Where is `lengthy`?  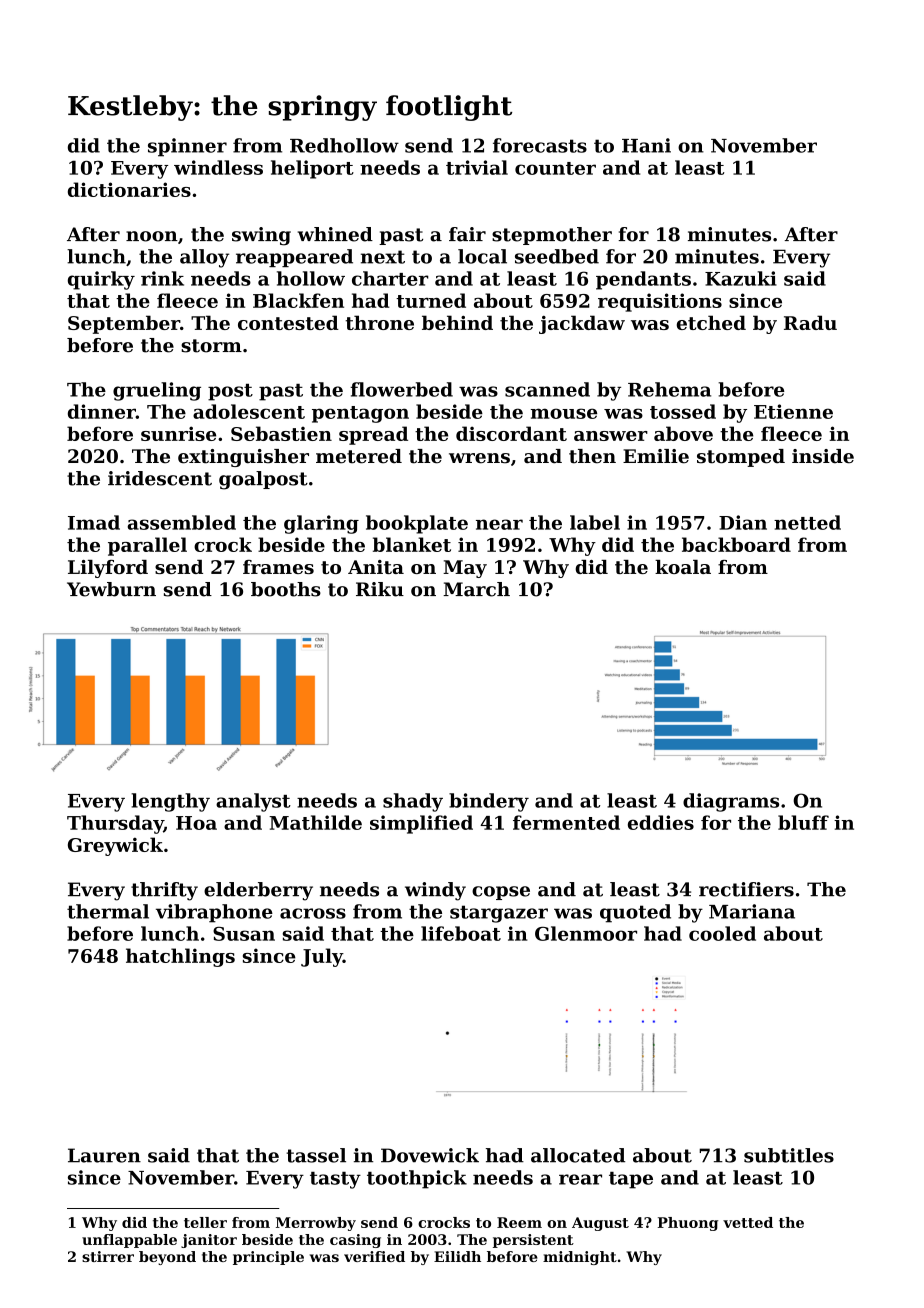
lengthy is located at coordinates (170, 802).
